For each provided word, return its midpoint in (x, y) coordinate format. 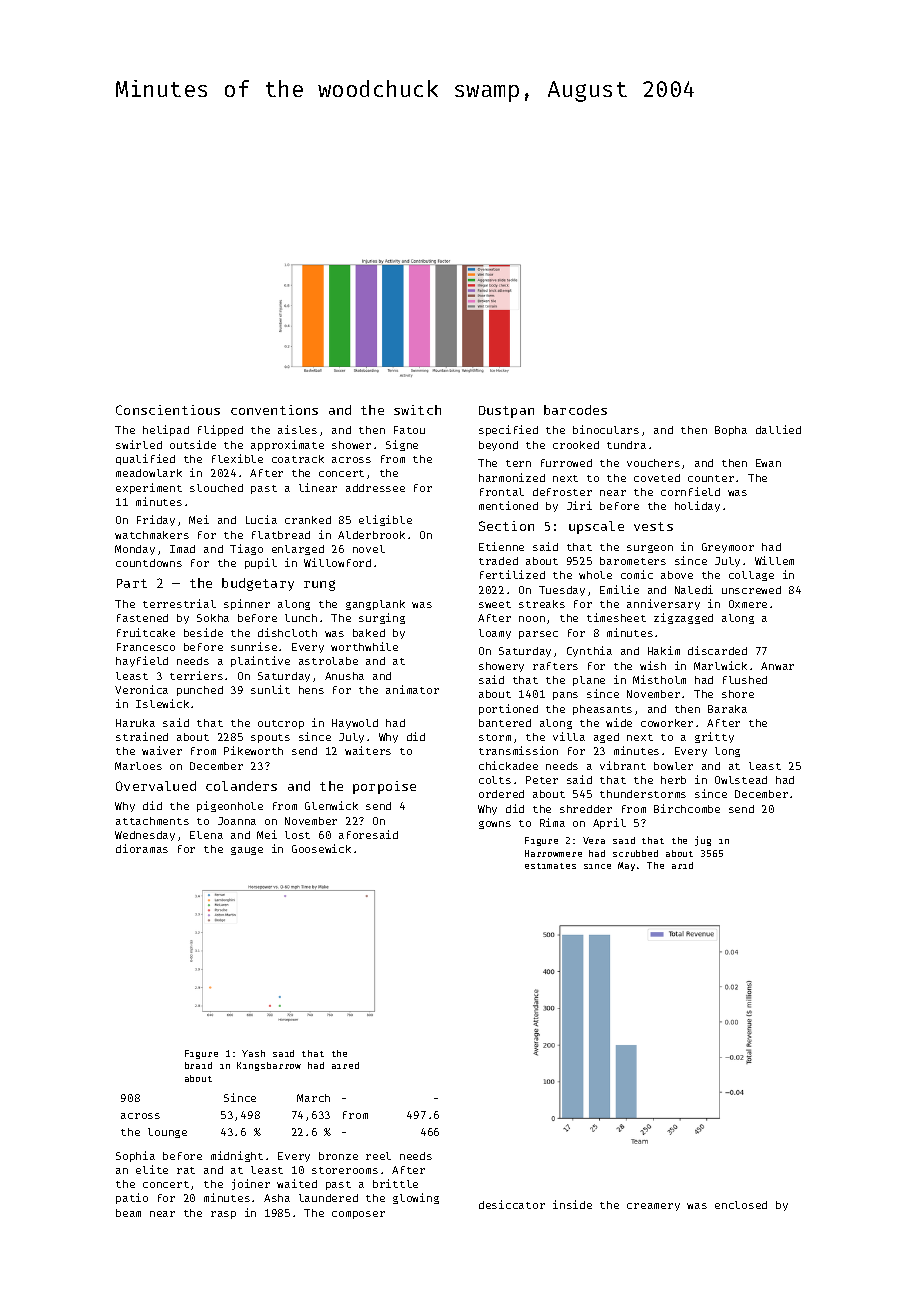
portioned (508, 709)
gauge (247, 851)
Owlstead (741, 780)
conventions (274, 410)
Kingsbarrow (269, 1066)
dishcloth (287, 632)
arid (682, 865)
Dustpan (506, 412)
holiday (697, 506)
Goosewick (321, 848)
